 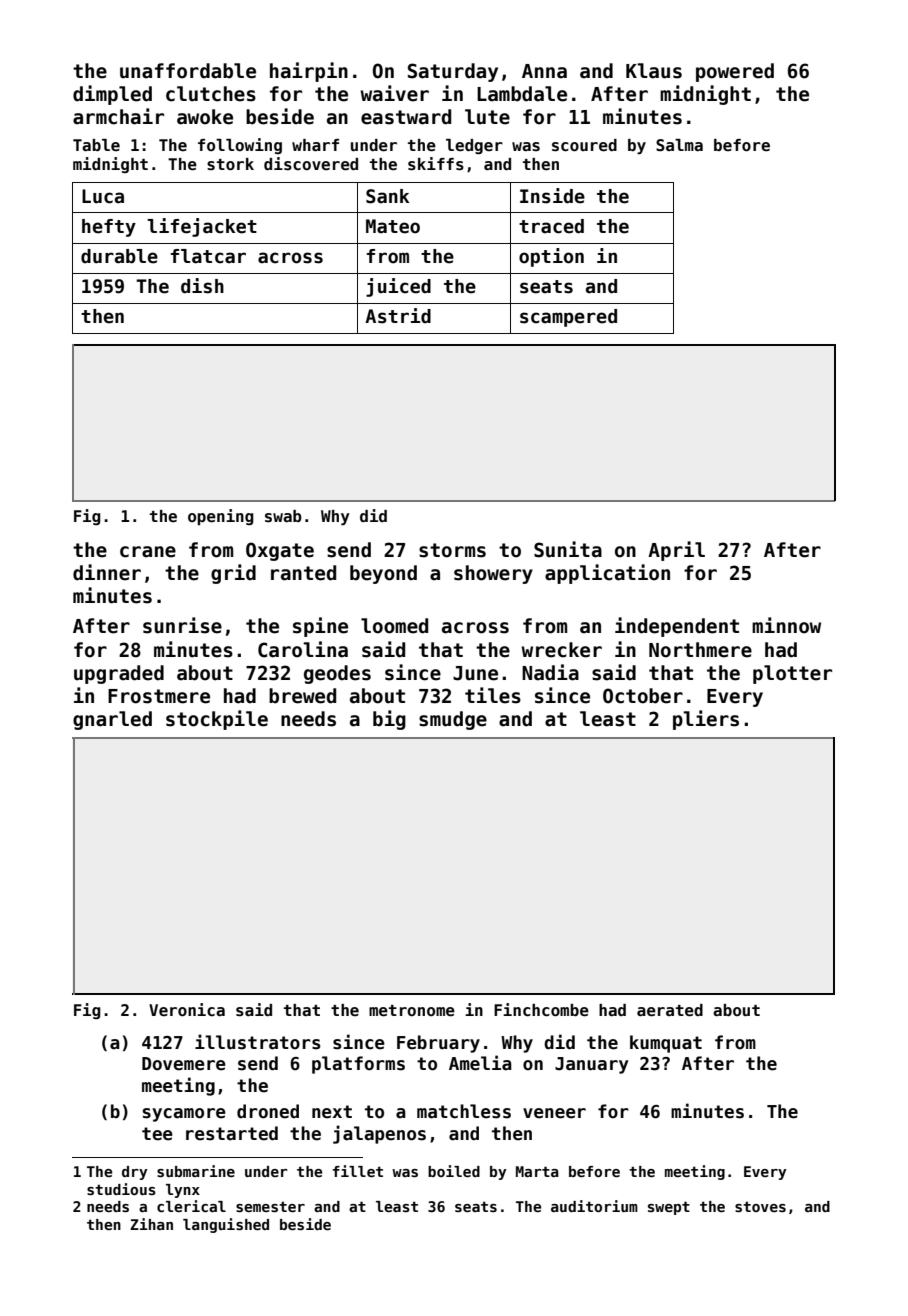 I want to click on fillet, so click(x=358, y=1171).
